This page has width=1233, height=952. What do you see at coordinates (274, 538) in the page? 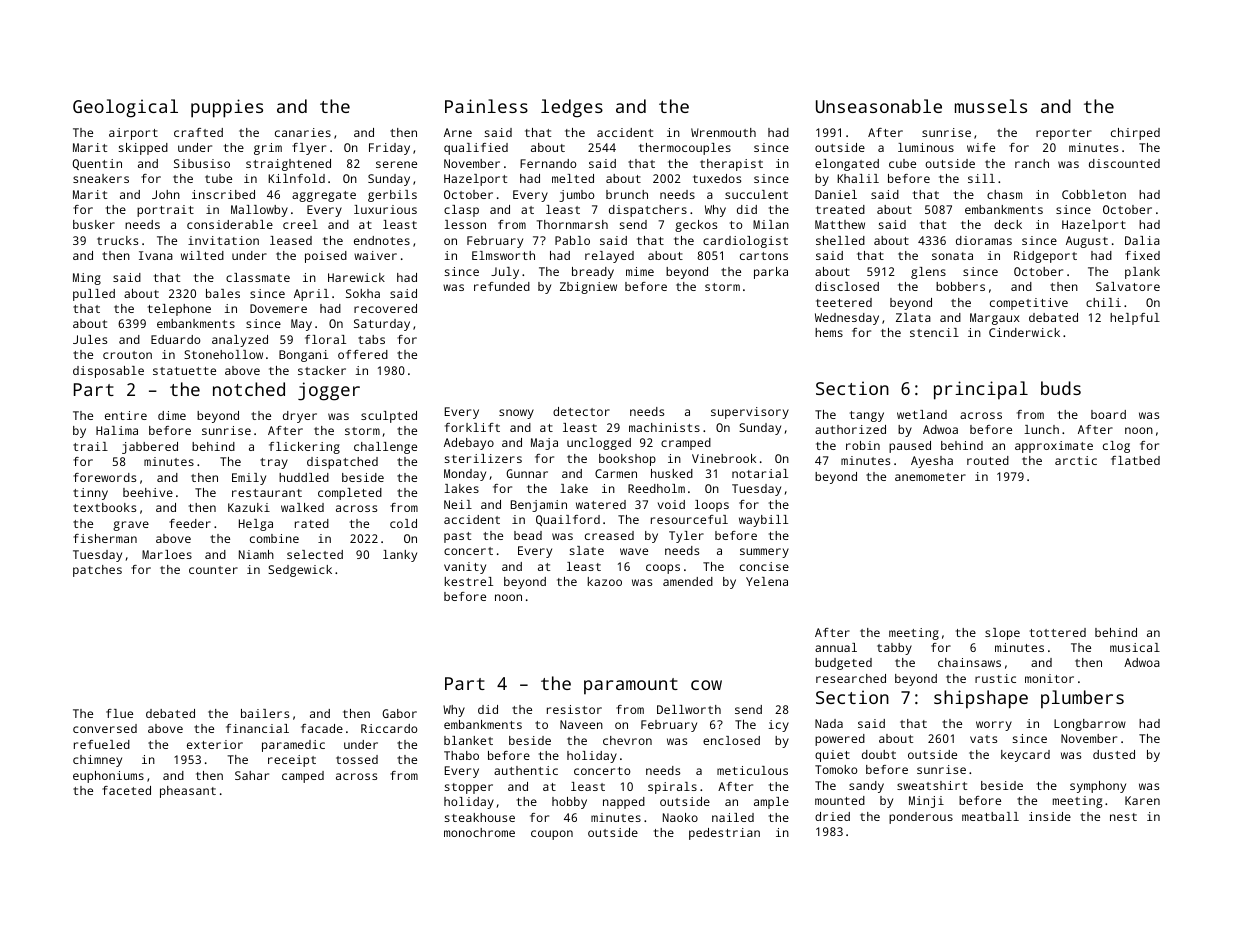
I see `combine` at bounding box center [274, 538].
